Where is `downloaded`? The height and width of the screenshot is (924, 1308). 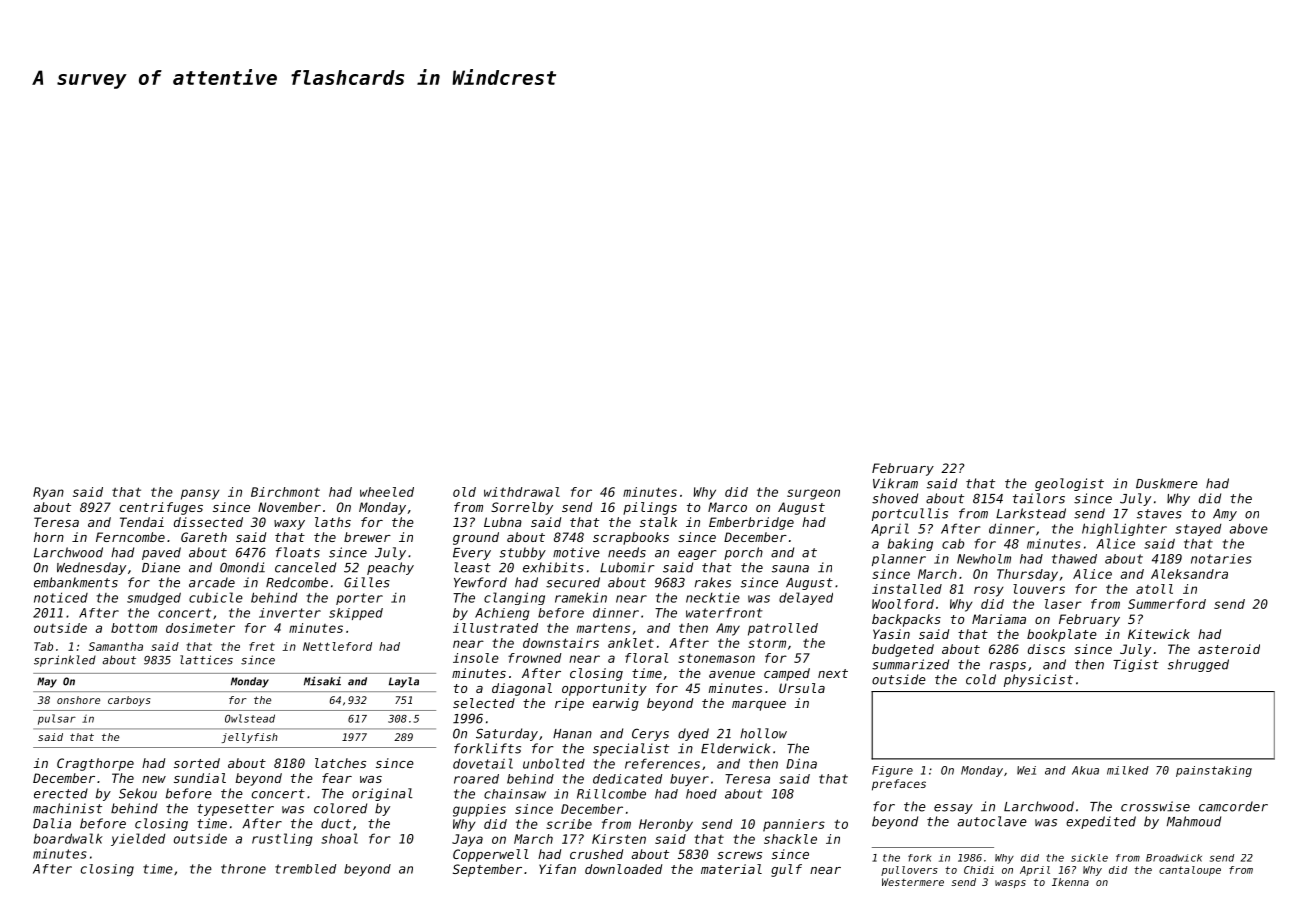
downloaded is located at coordinates (623, 869).
